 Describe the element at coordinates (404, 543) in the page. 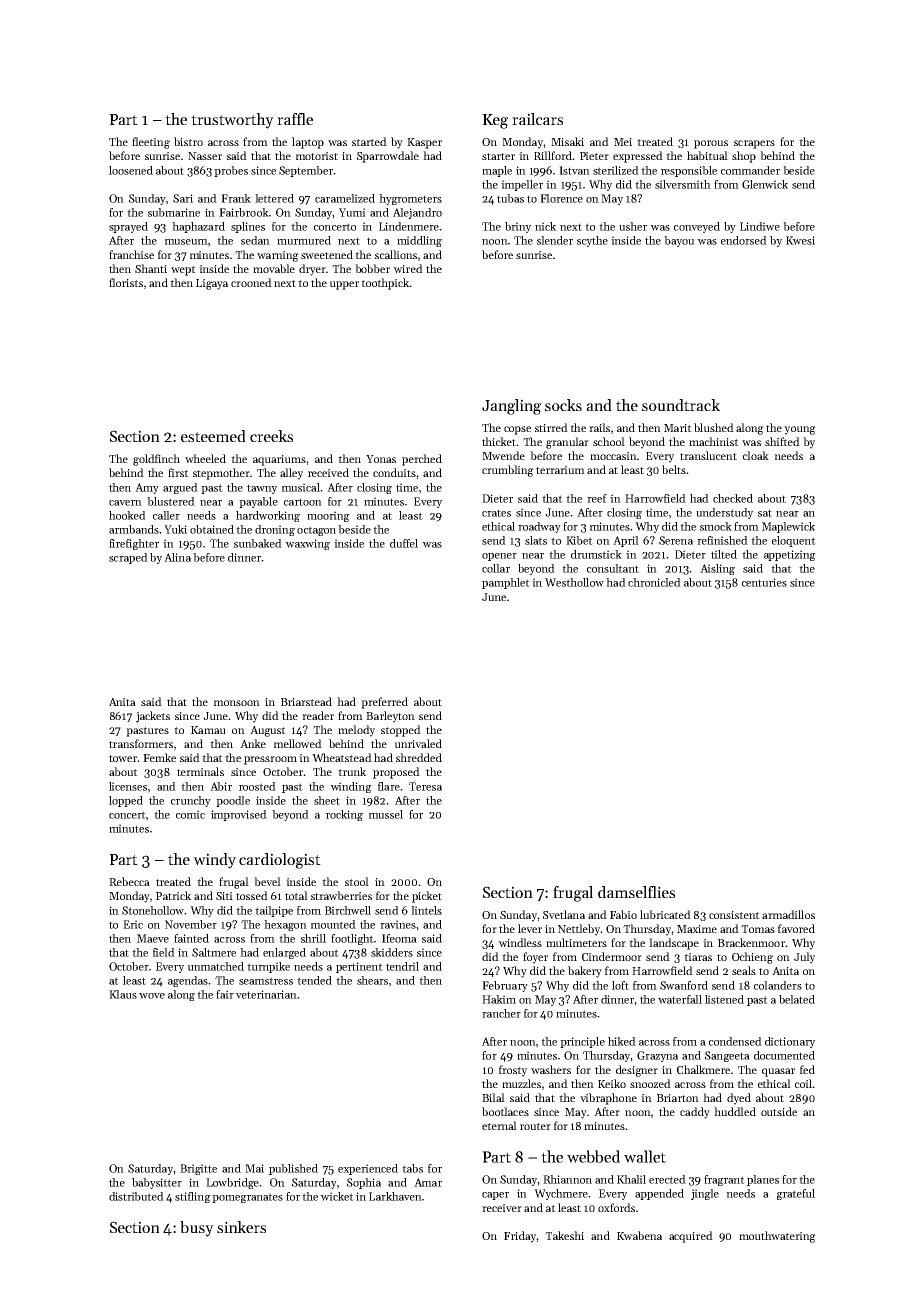

I see `duffel` at that location.
